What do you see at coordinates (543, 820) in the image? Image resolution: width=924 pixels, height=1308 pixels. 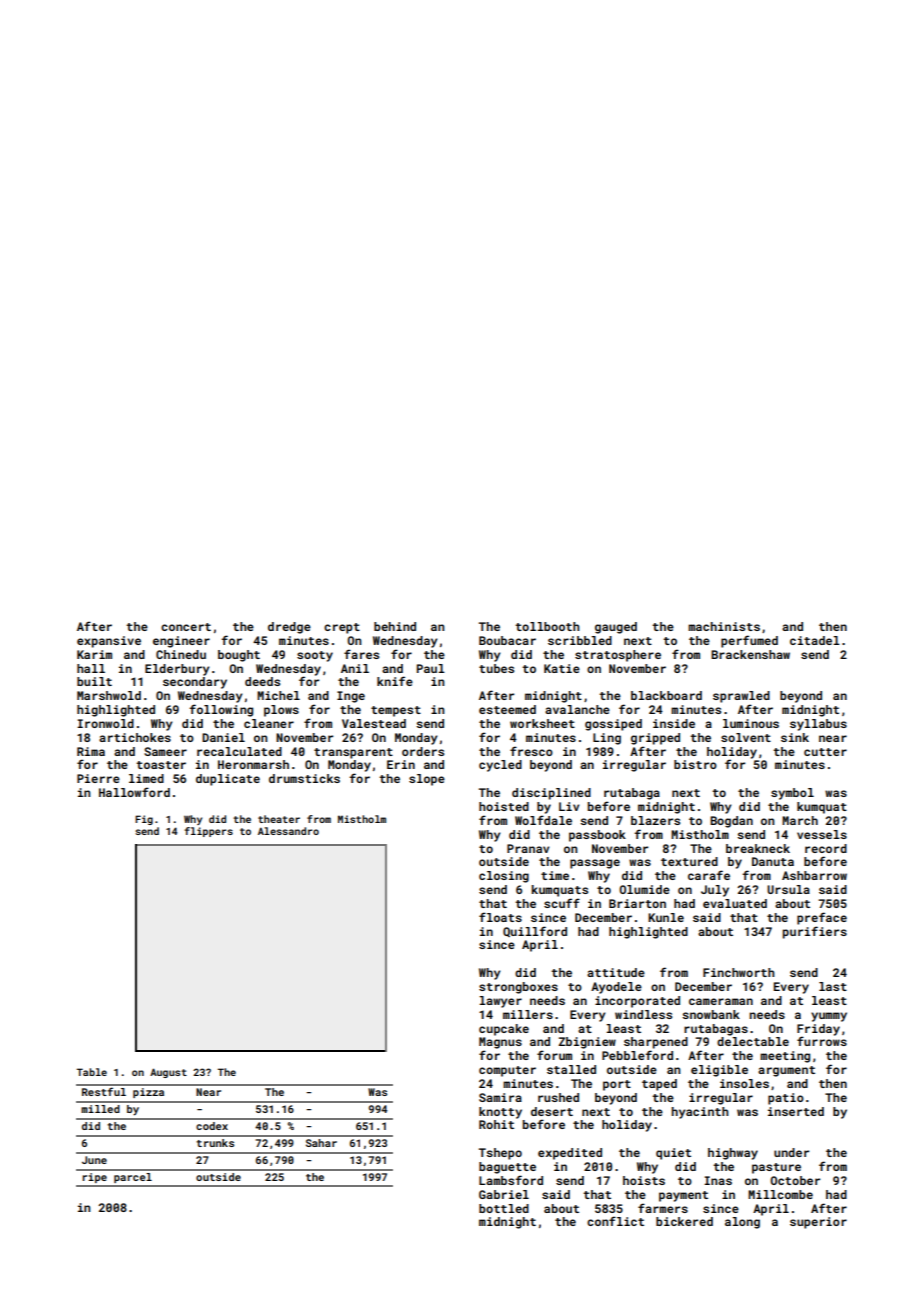 I see `Wolfdale` at bounding box center [543, 820].
